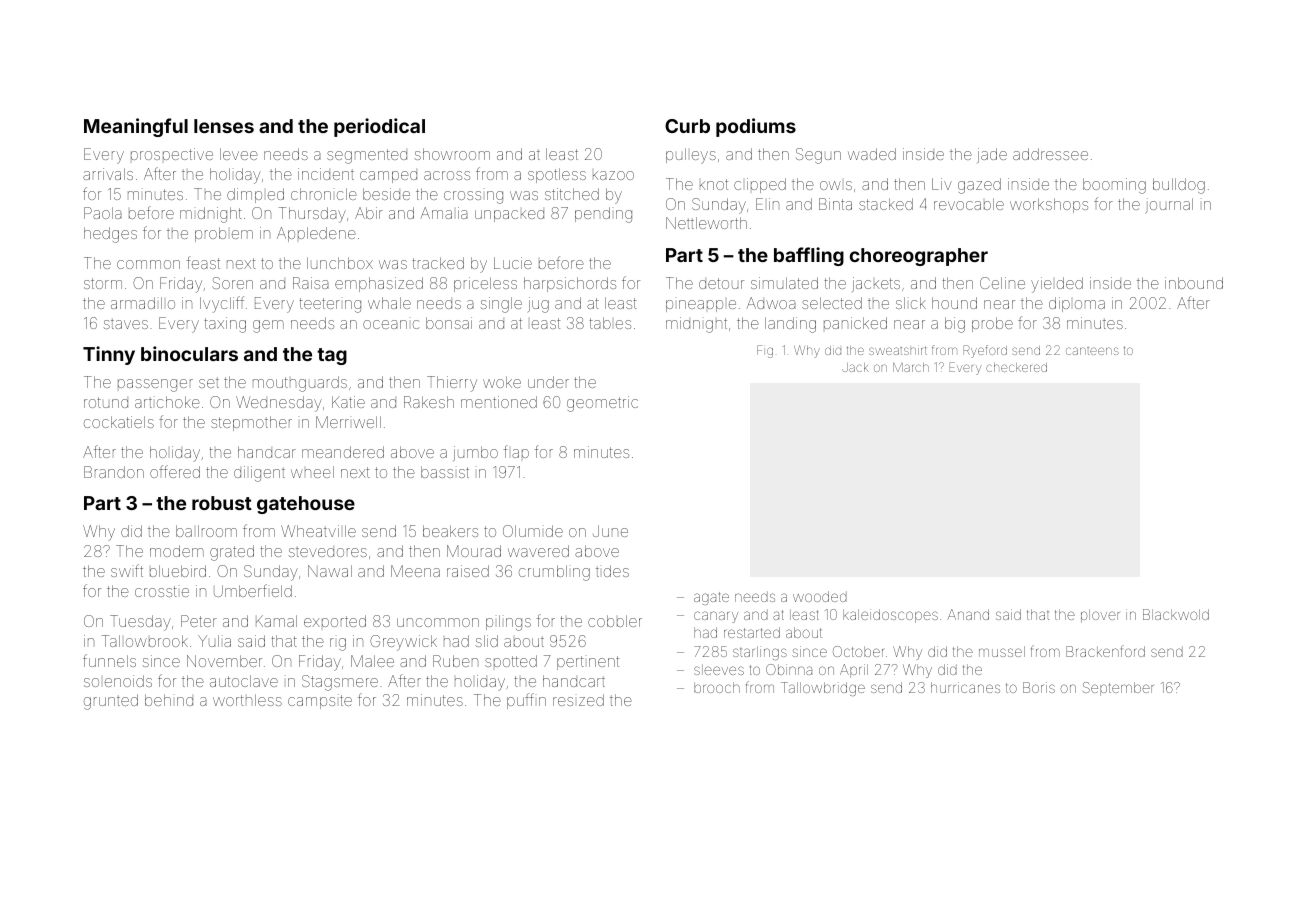  I want to click on June, so click(610, 531).
